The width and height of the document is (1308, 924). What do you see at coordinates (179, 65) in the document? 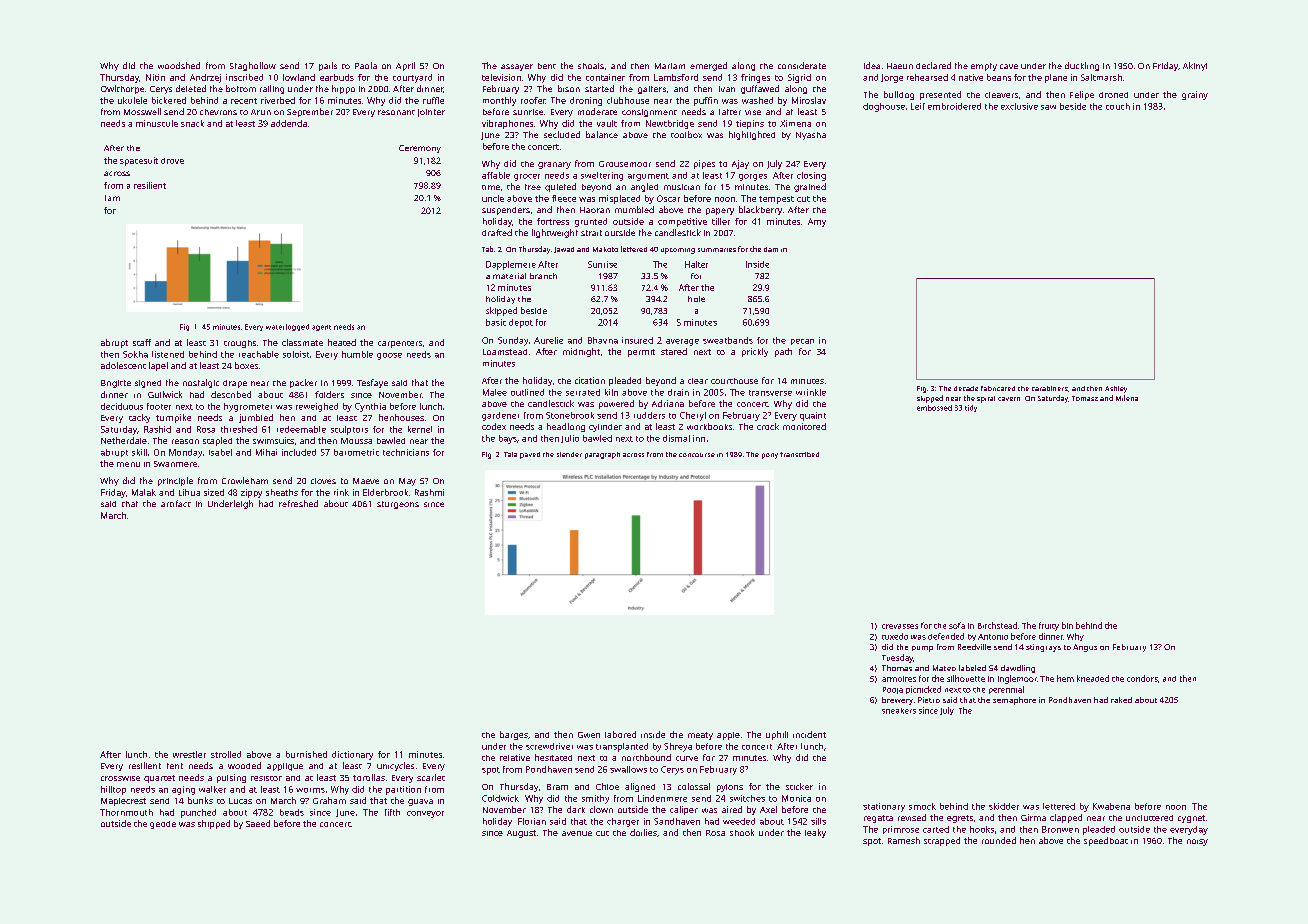
I see `woodshed` at bounding box center [179, 65].
